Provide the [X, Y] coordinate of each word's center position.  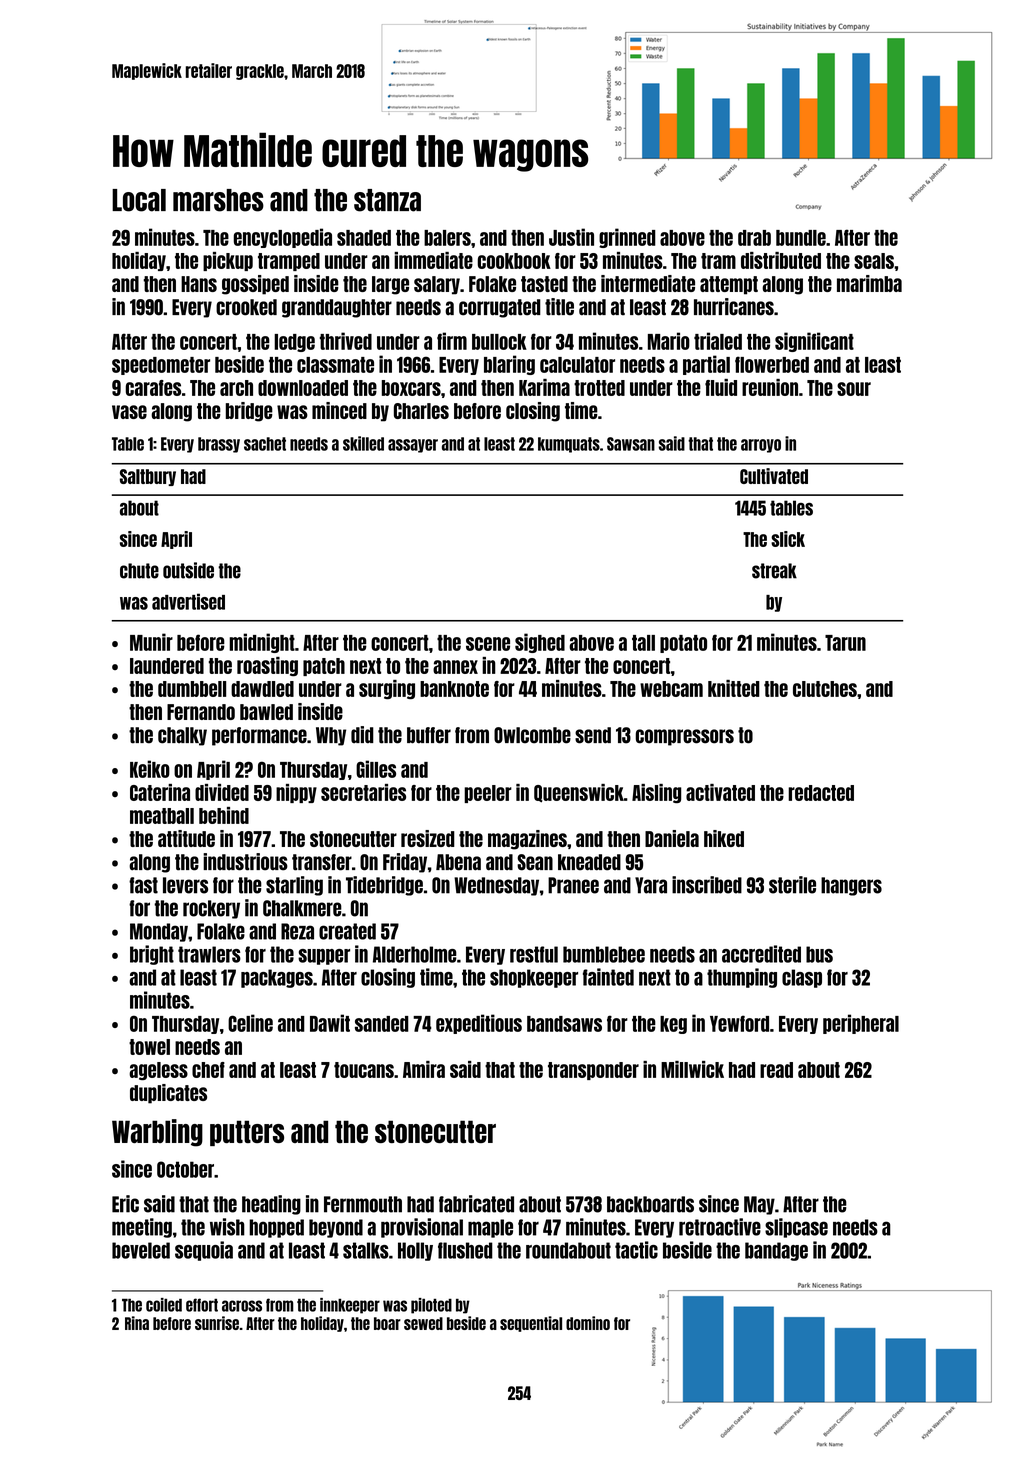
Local [139, 200]
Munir [151, 642]
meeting [142, 1228]
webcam [671, 689]
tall [643, 643]
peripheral [861, 1024]
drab [754, 238]
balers [447, 238]
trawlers [209, 954]
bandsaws [564, 1024]
